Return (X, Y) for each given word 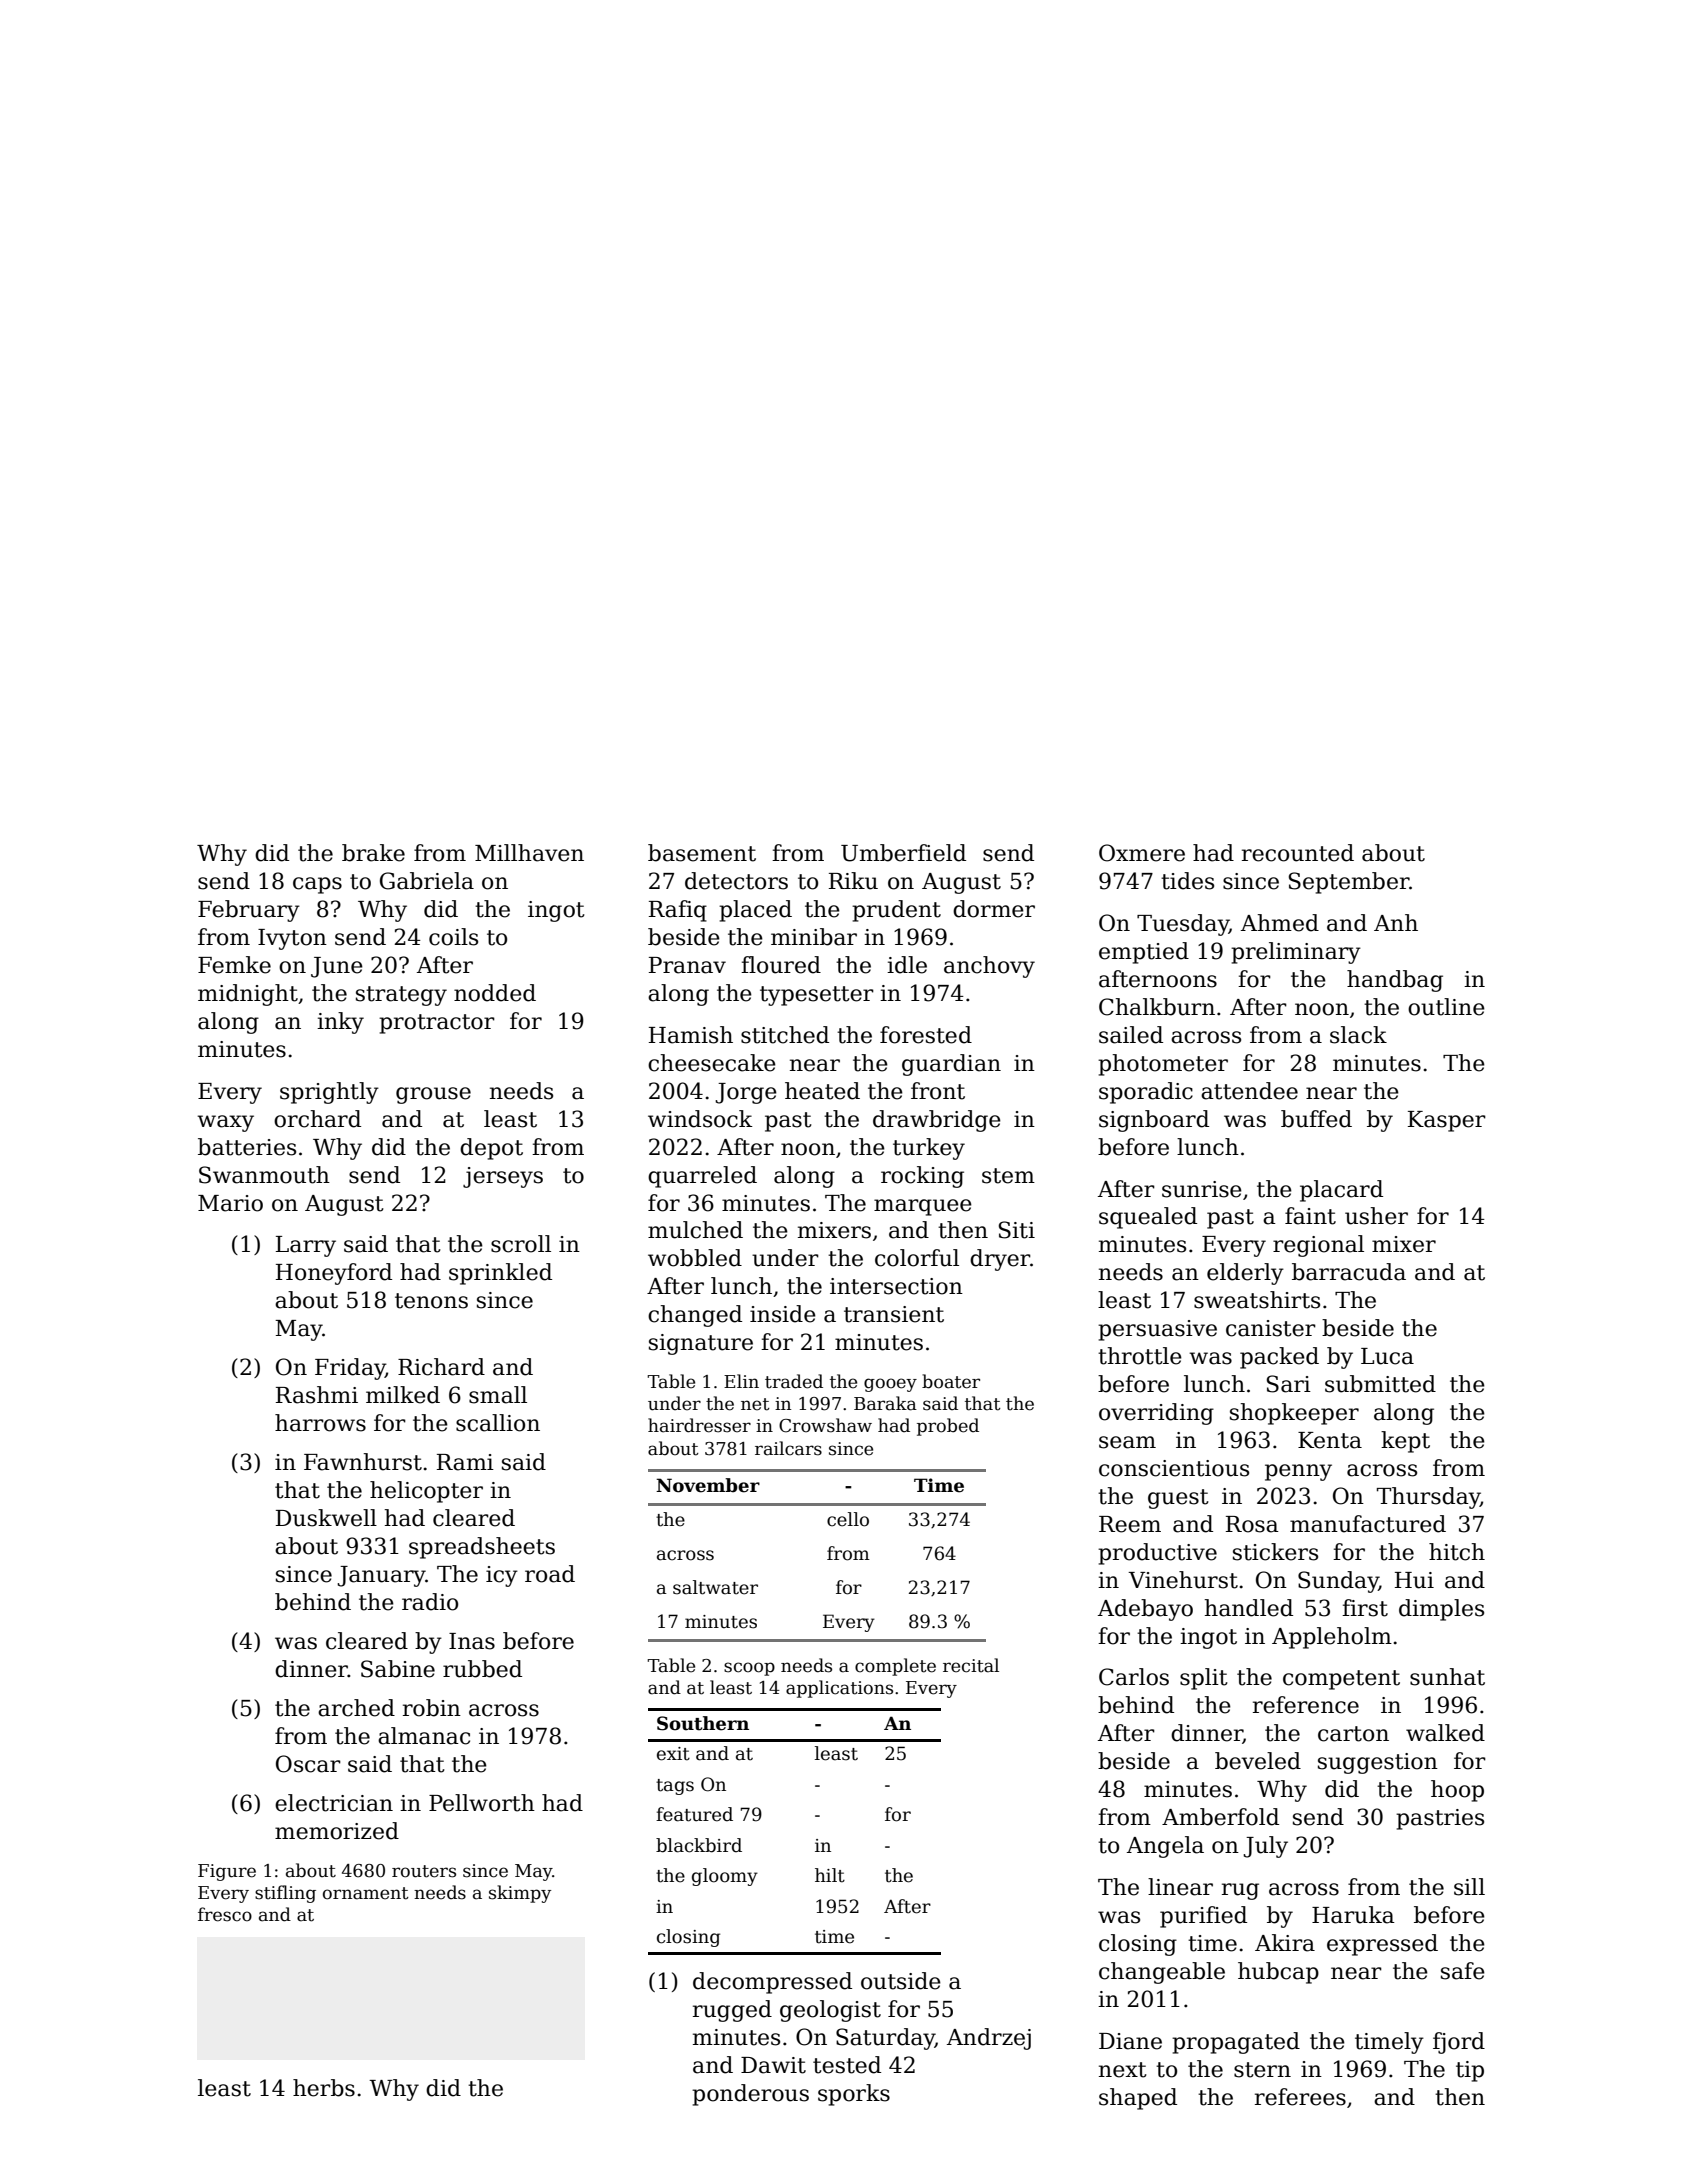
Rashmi (317, 1395)
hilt (830, 1875)
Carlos (1134, 1677)
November (708, 1485)
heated (822, 1091)
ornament (366, 1893)
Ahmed (1280, 923)
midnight (248, 995)
